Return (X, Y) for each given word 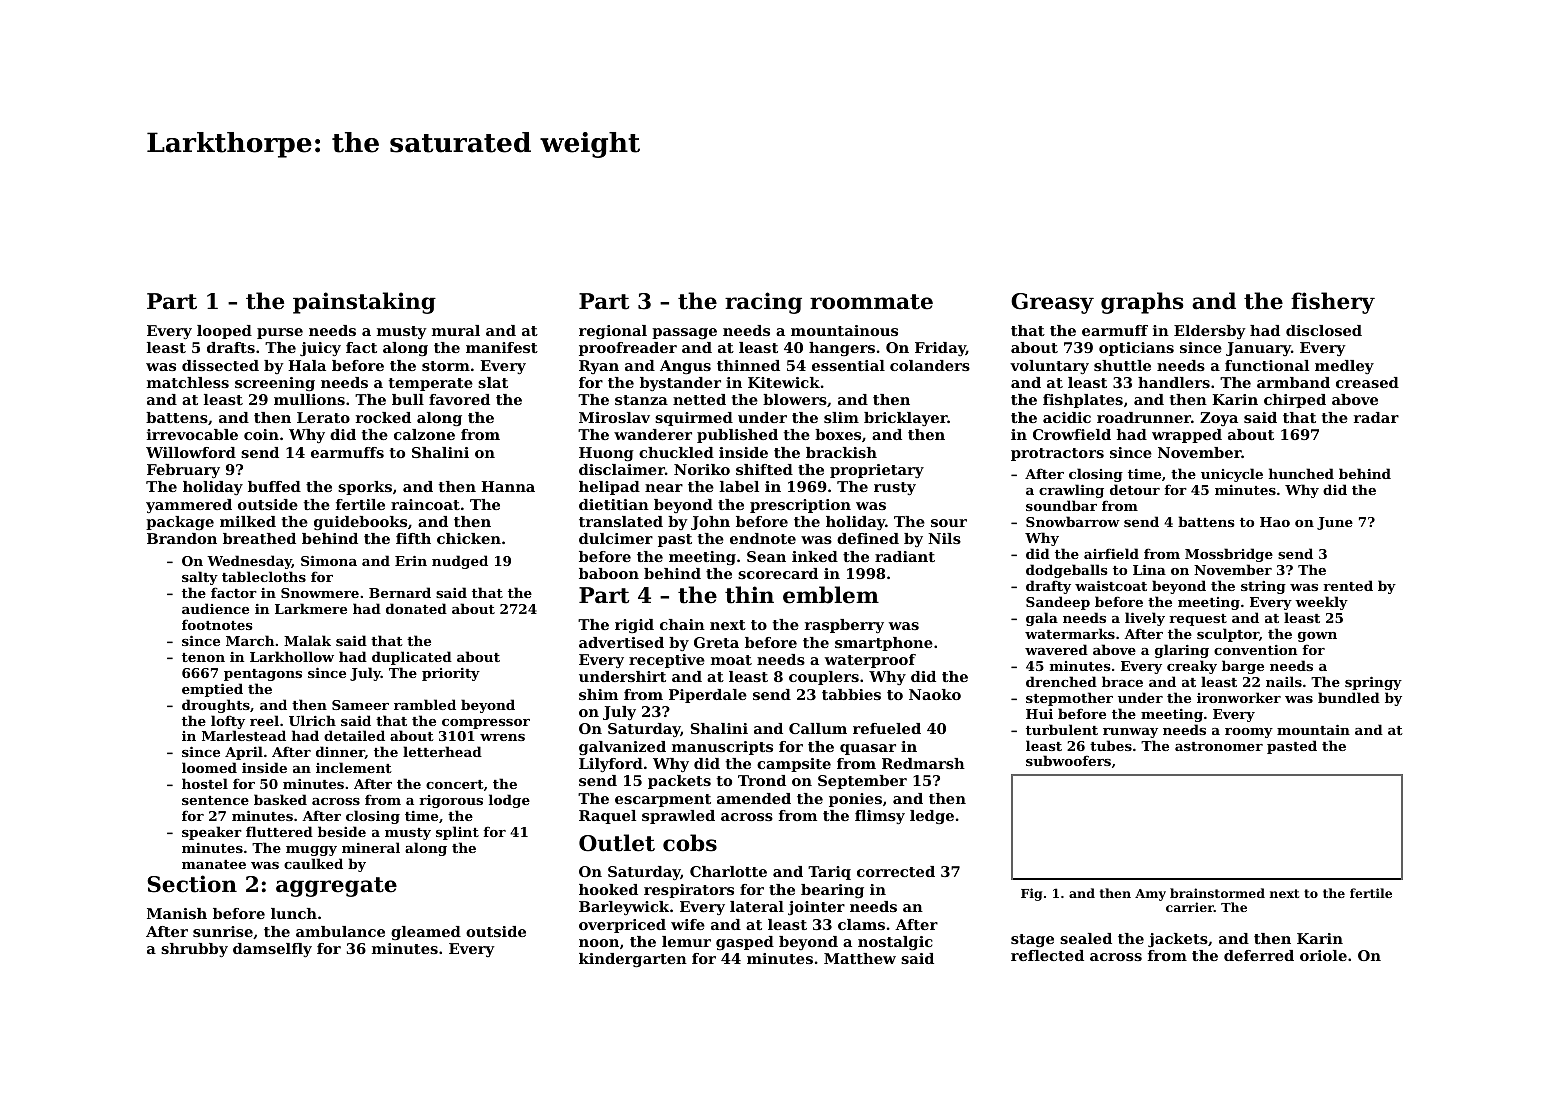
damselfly (272, 950)
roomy (1249, 733)
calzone (424, 434)
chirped (1295, 401)
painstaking (364, 303)
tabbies (851, 694)
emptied (212, 690)
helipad (609, 488)
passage (684, 333)
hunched (1301, 473)
